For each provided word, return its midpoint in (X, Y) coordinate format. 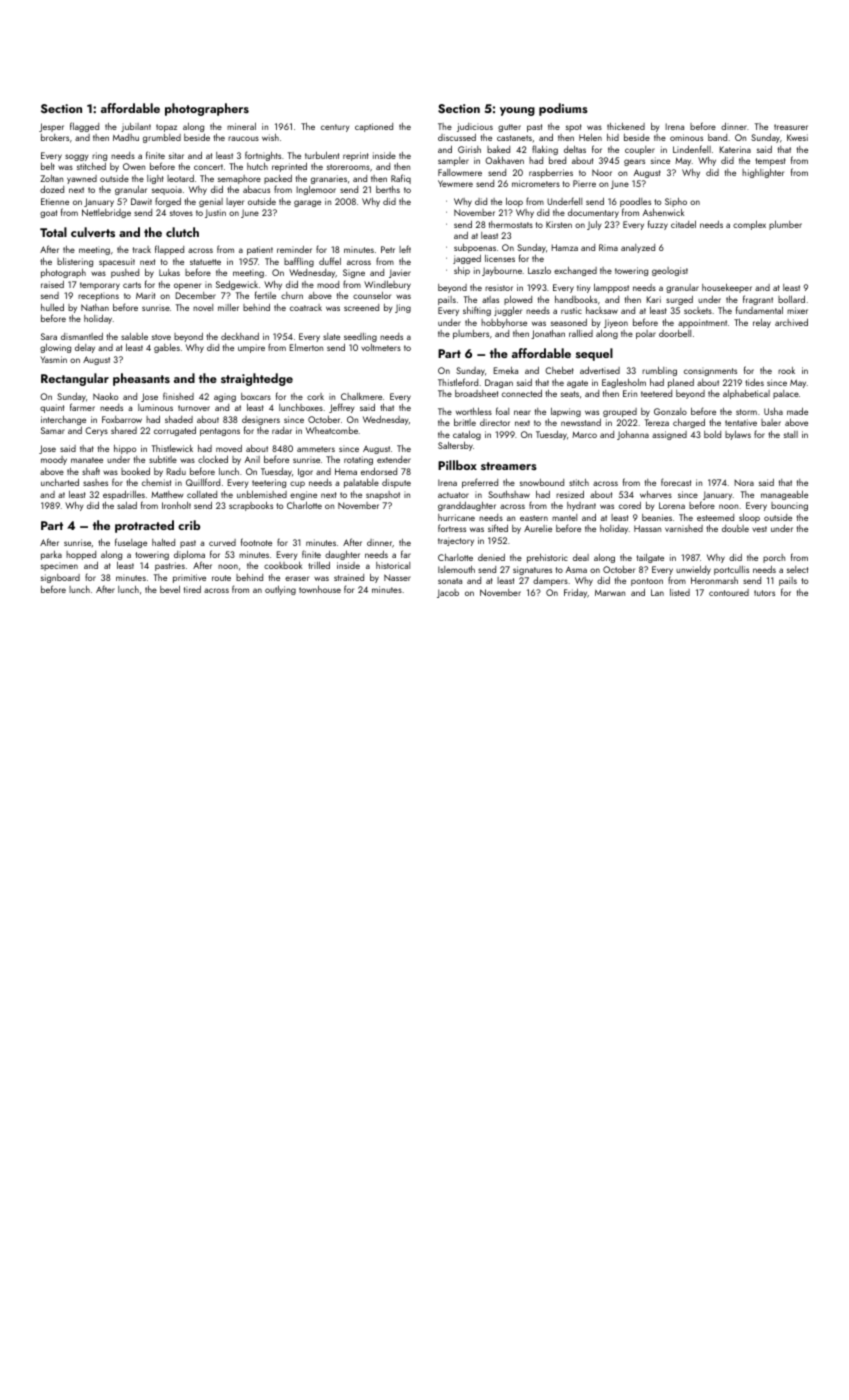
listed (680, 592)
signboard (60, 578)
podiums (563, 109)
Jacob (448, 593)
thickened (626, 126)
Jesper (51, 127)
